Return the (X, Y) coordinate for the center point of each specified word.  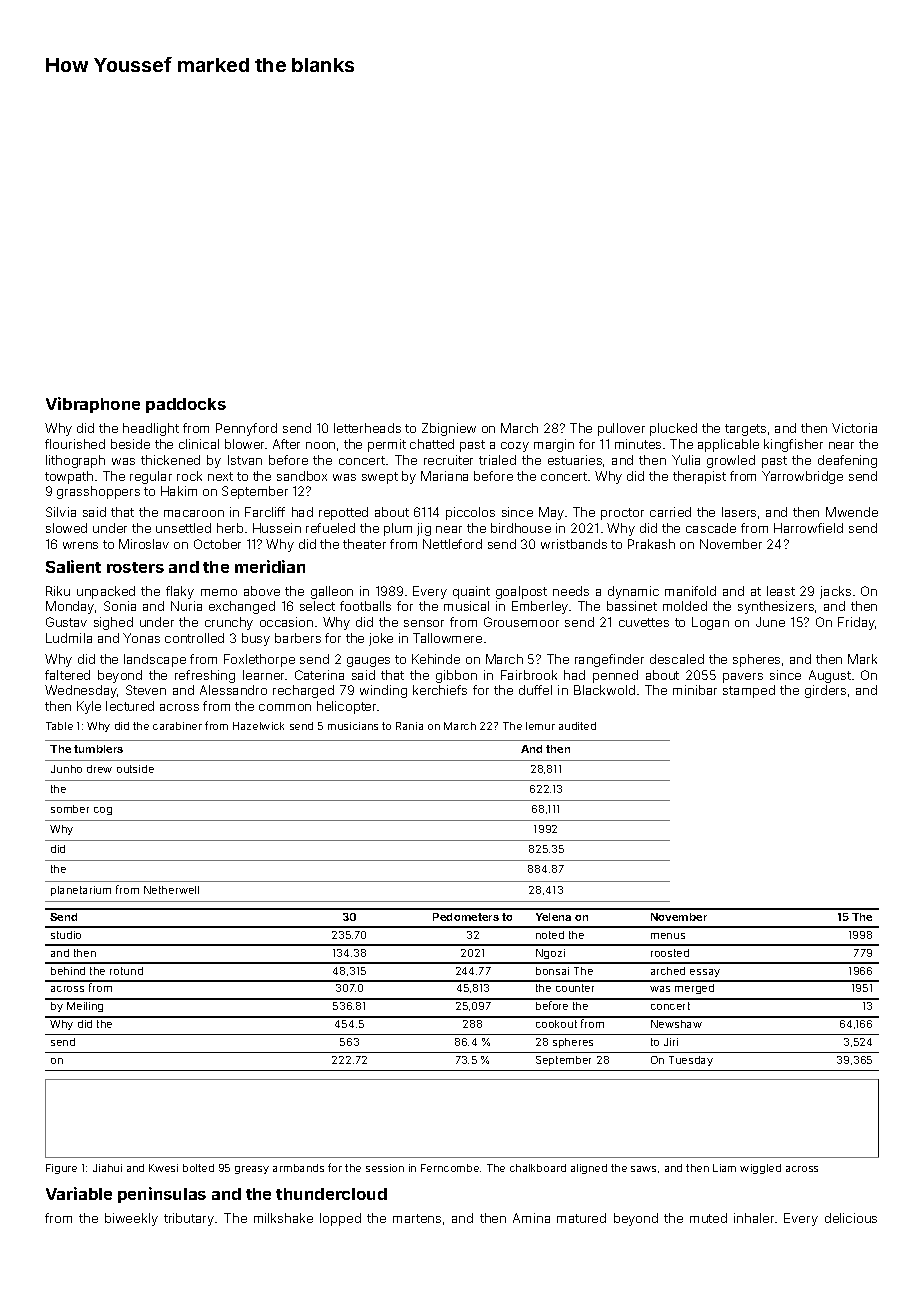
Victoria (854, 428)
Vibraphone (93, 405)
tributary (189, 1219)
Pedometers (466, 917)
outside (135, 769)
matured (581, 1218)
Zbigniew (449, 429)
